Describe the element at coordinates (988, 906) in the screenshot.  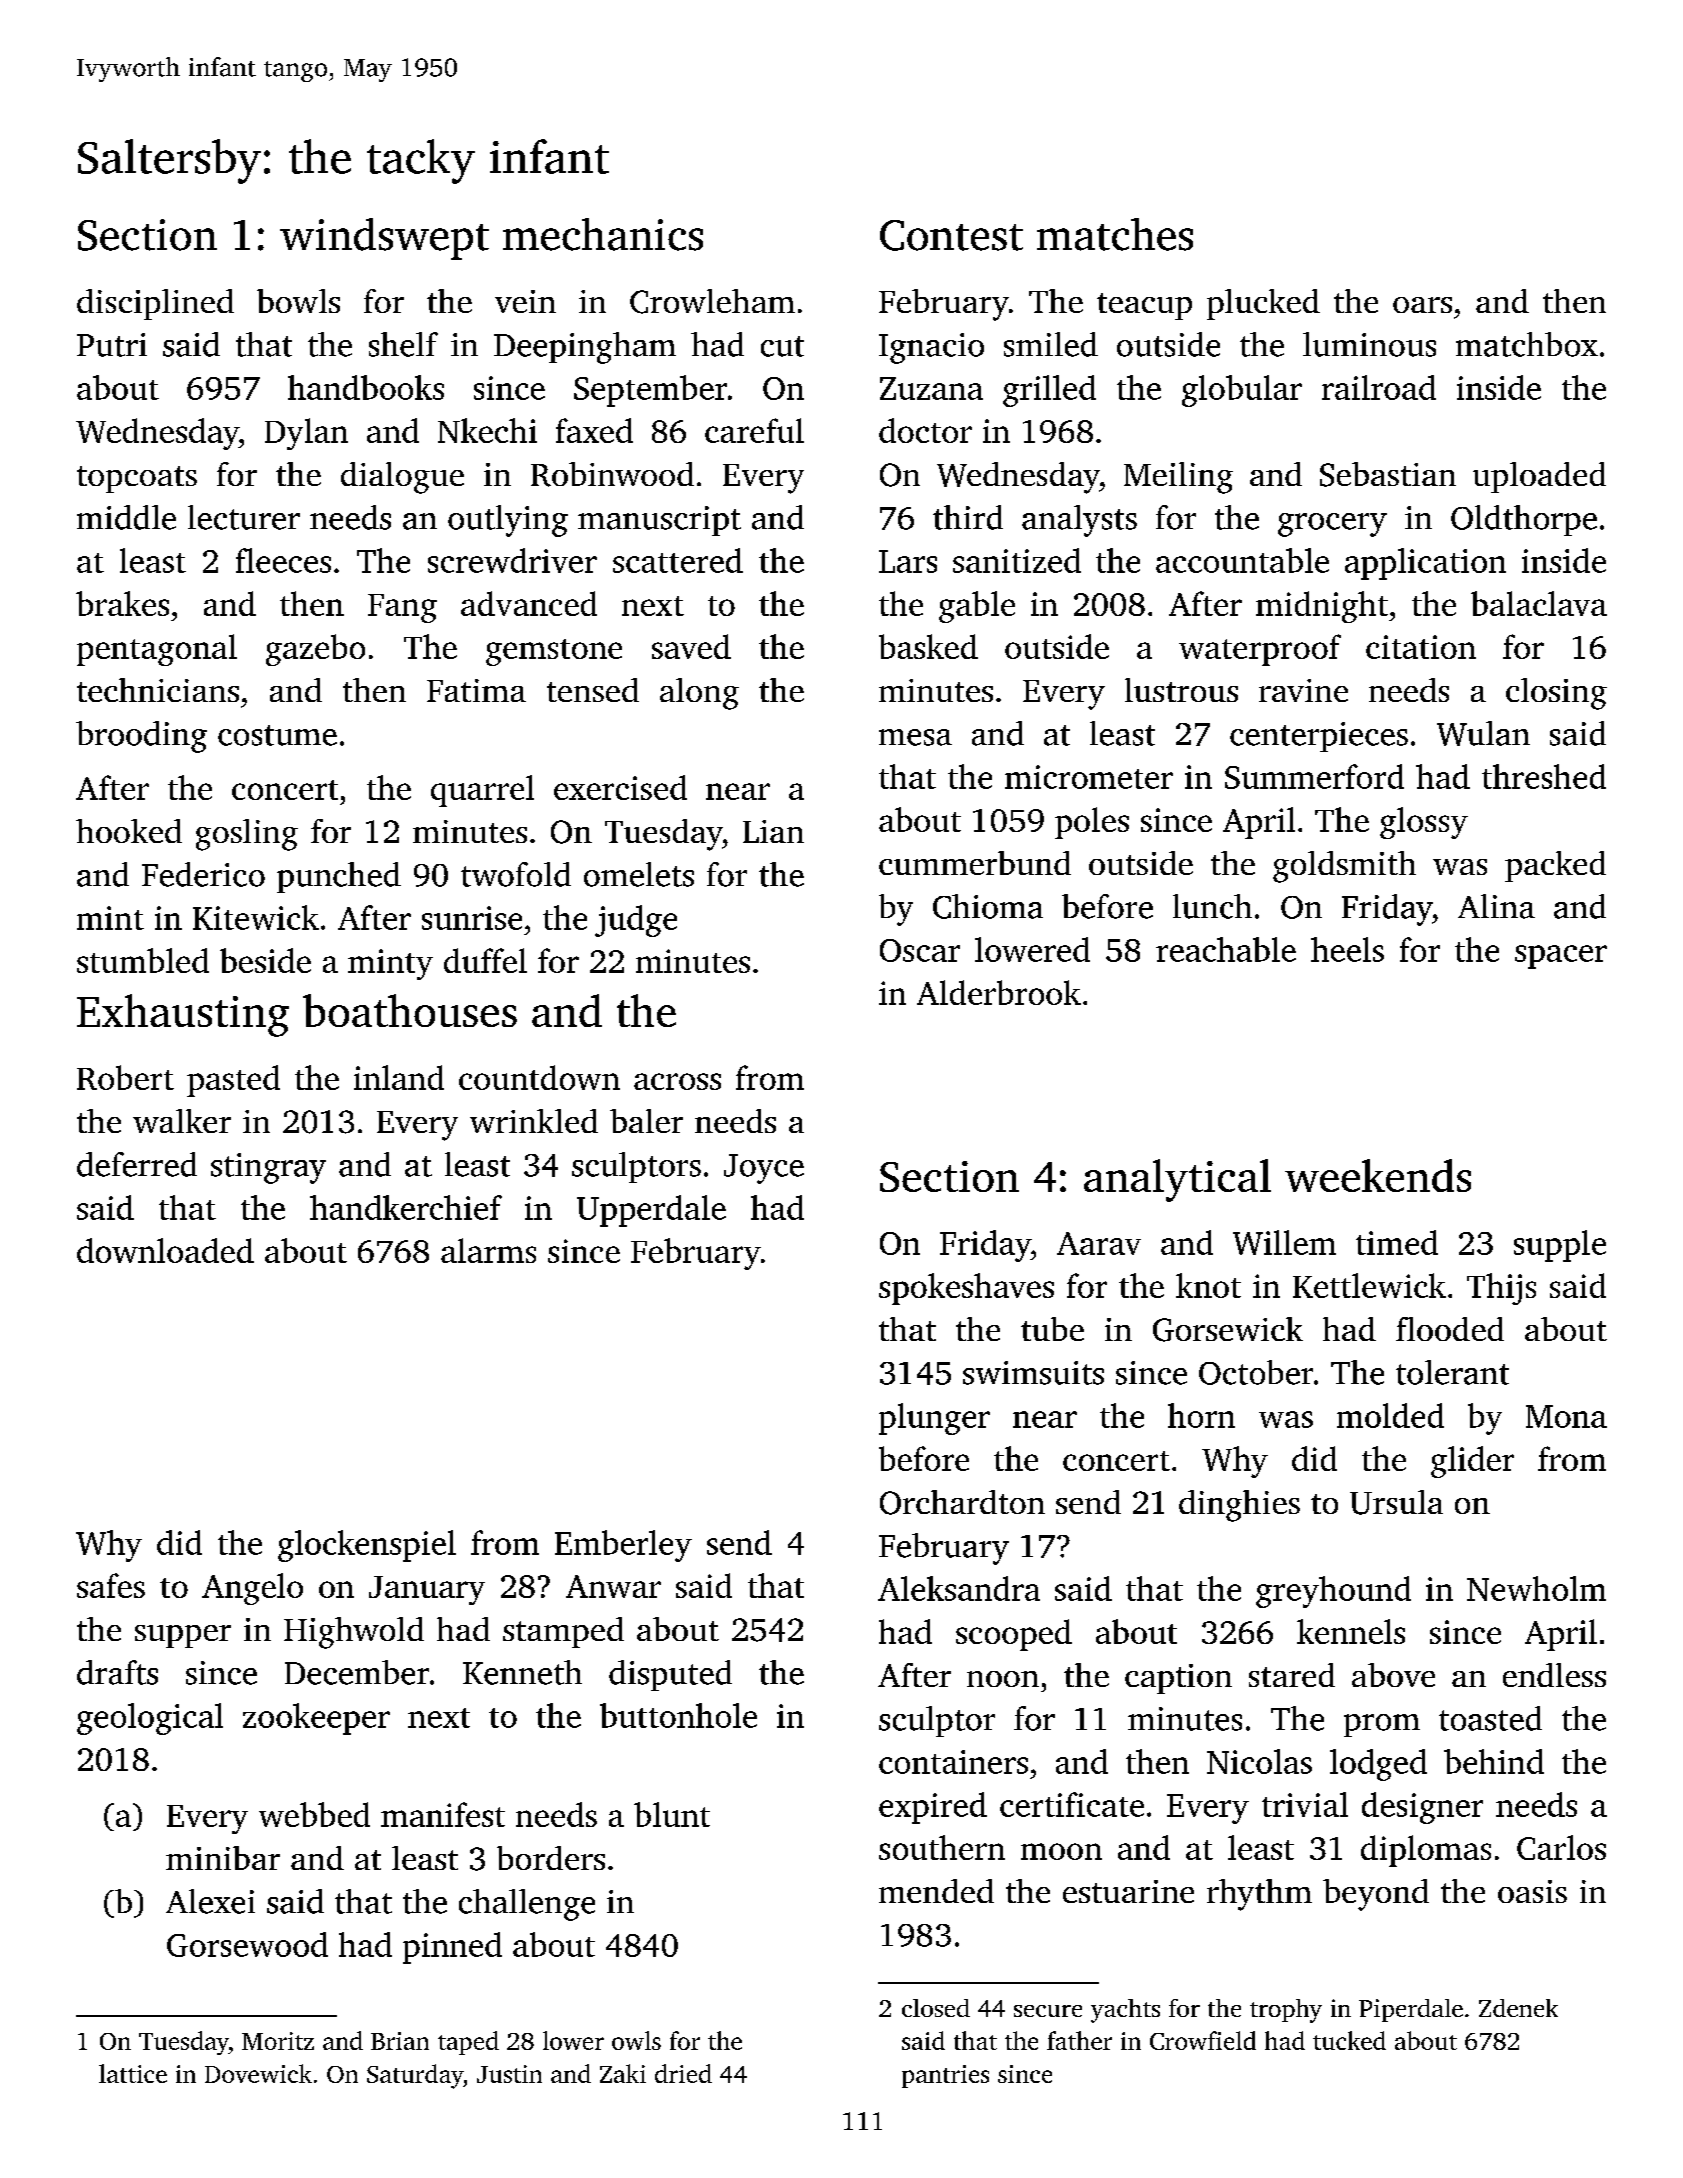
I see `Chioma` at that location.
